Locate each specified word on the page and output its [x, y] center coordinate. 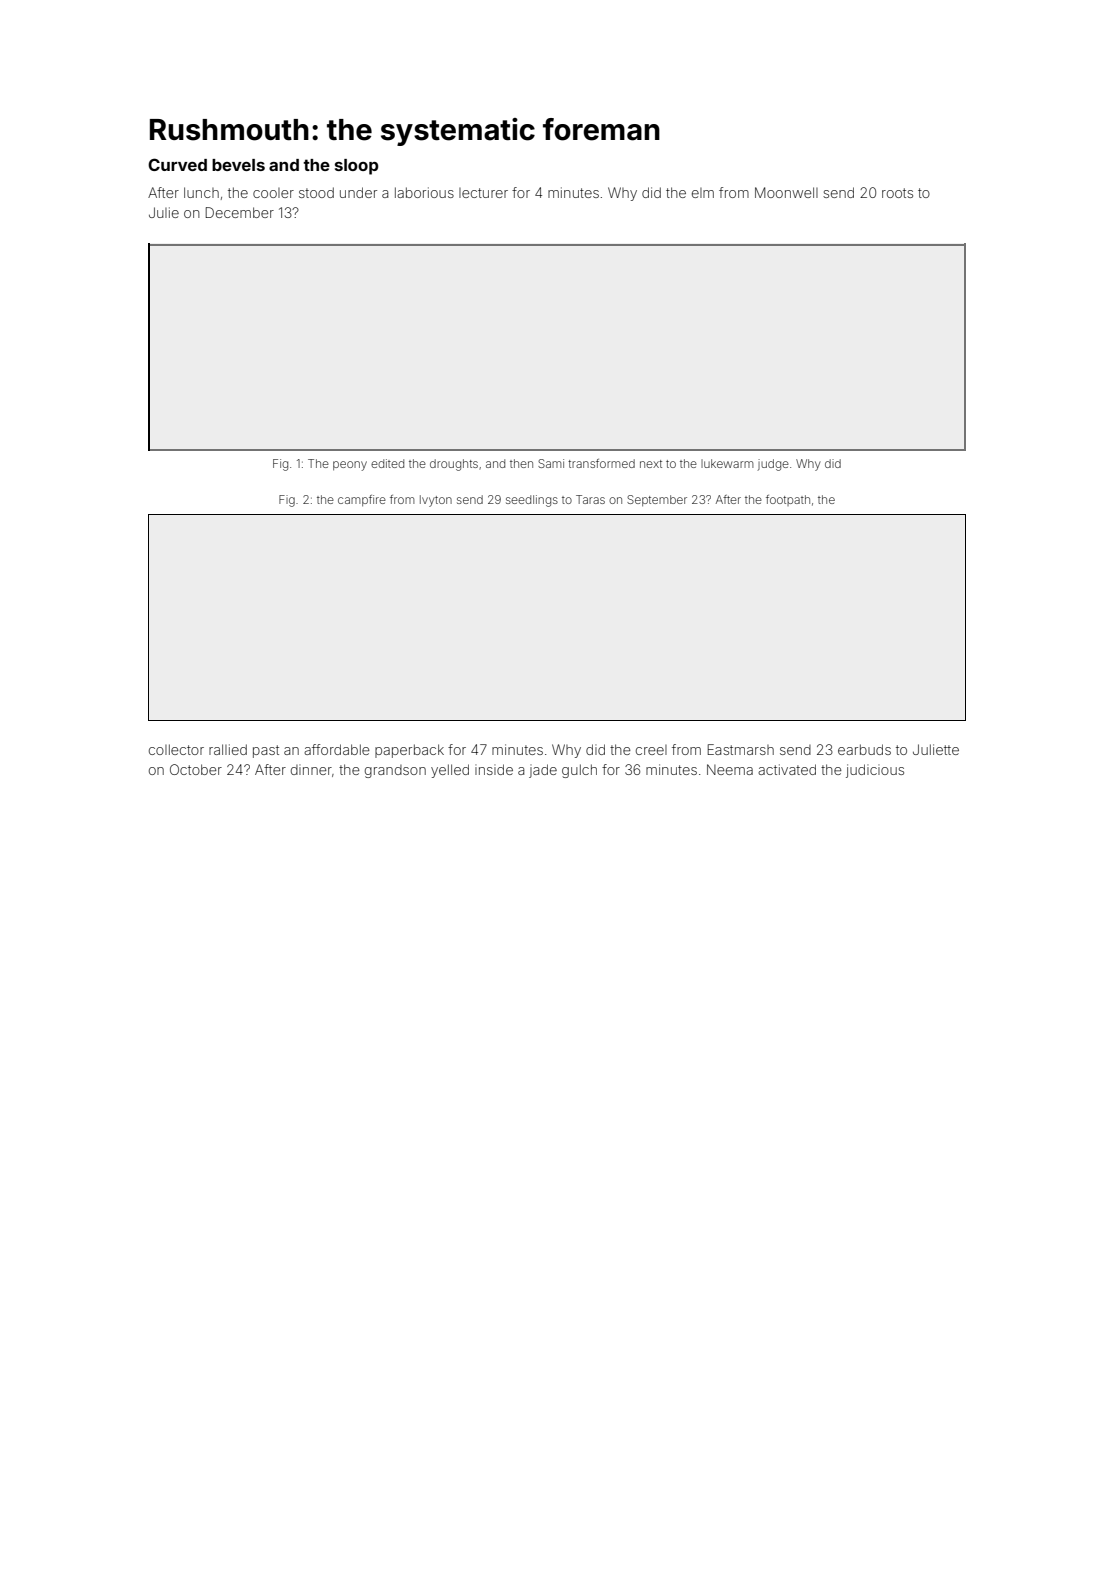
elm [703, 193]
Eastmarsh [741, 749]
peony [350, 466]
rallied [228, 749]
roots [897, 193]
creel [651, 750]
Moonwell [786, 192]
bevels [238, 165]
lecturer [483, 193]
